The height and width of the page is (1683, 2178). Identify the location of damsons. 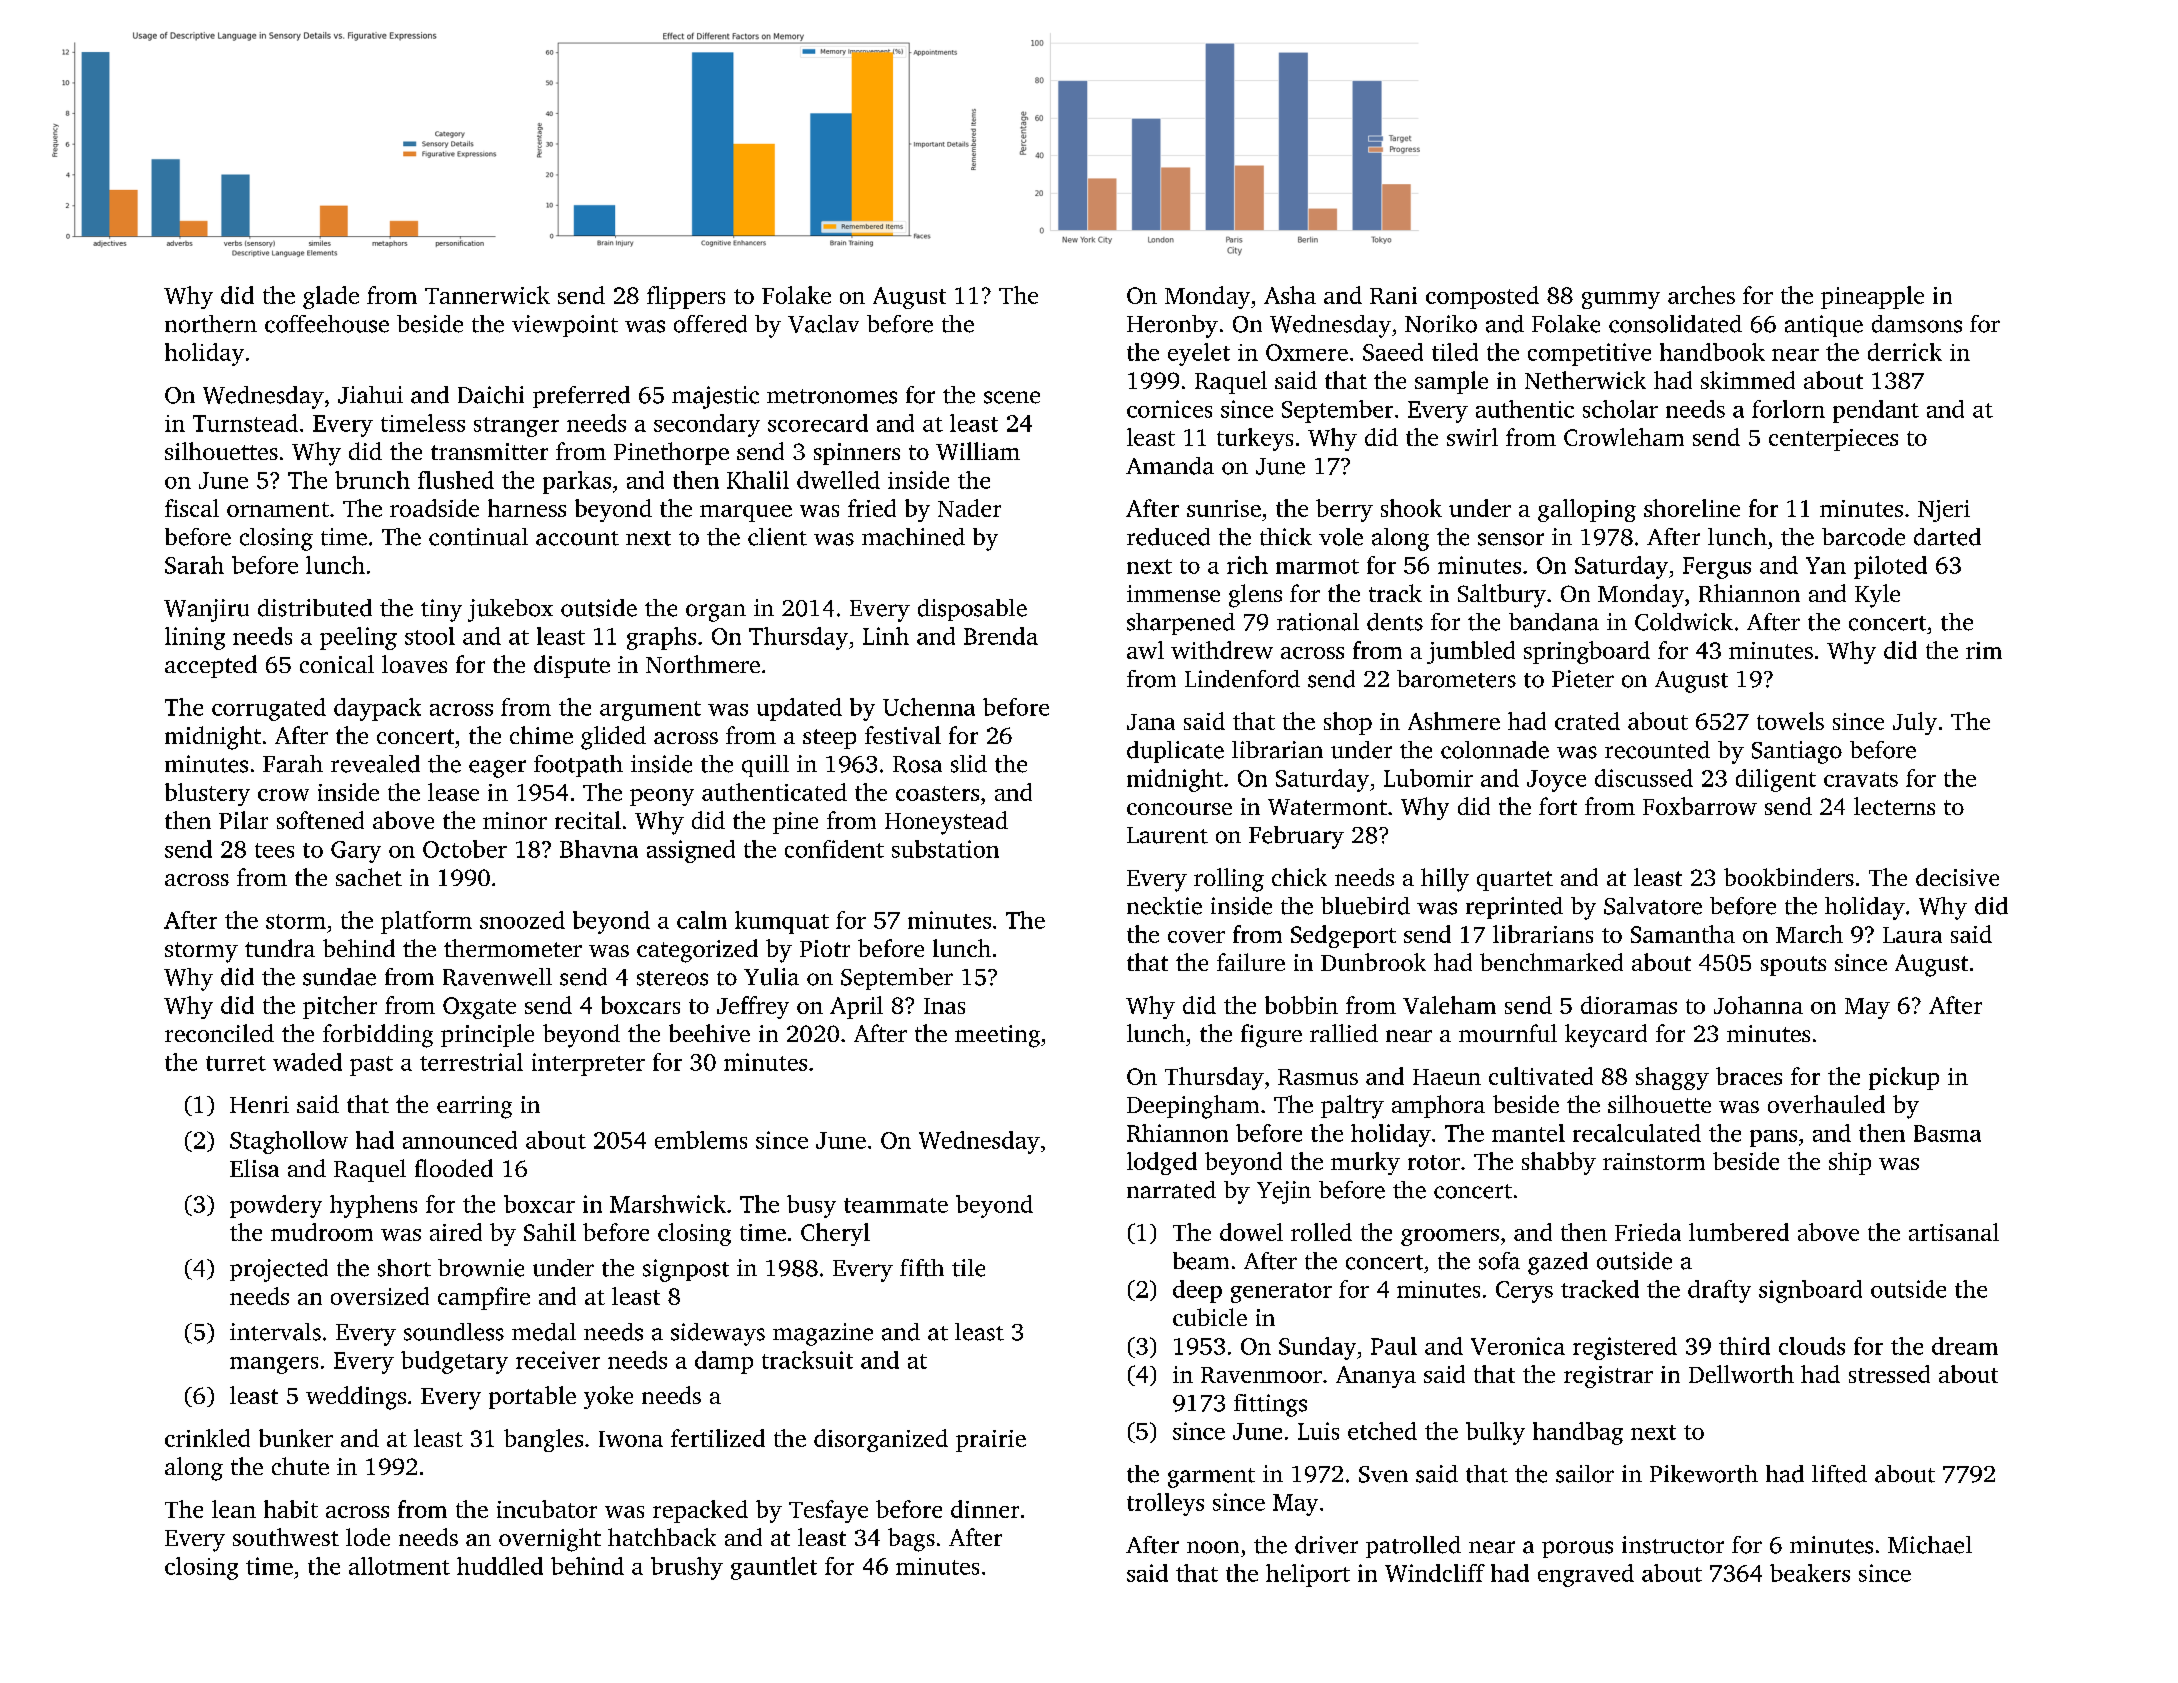
(1917, 324).
